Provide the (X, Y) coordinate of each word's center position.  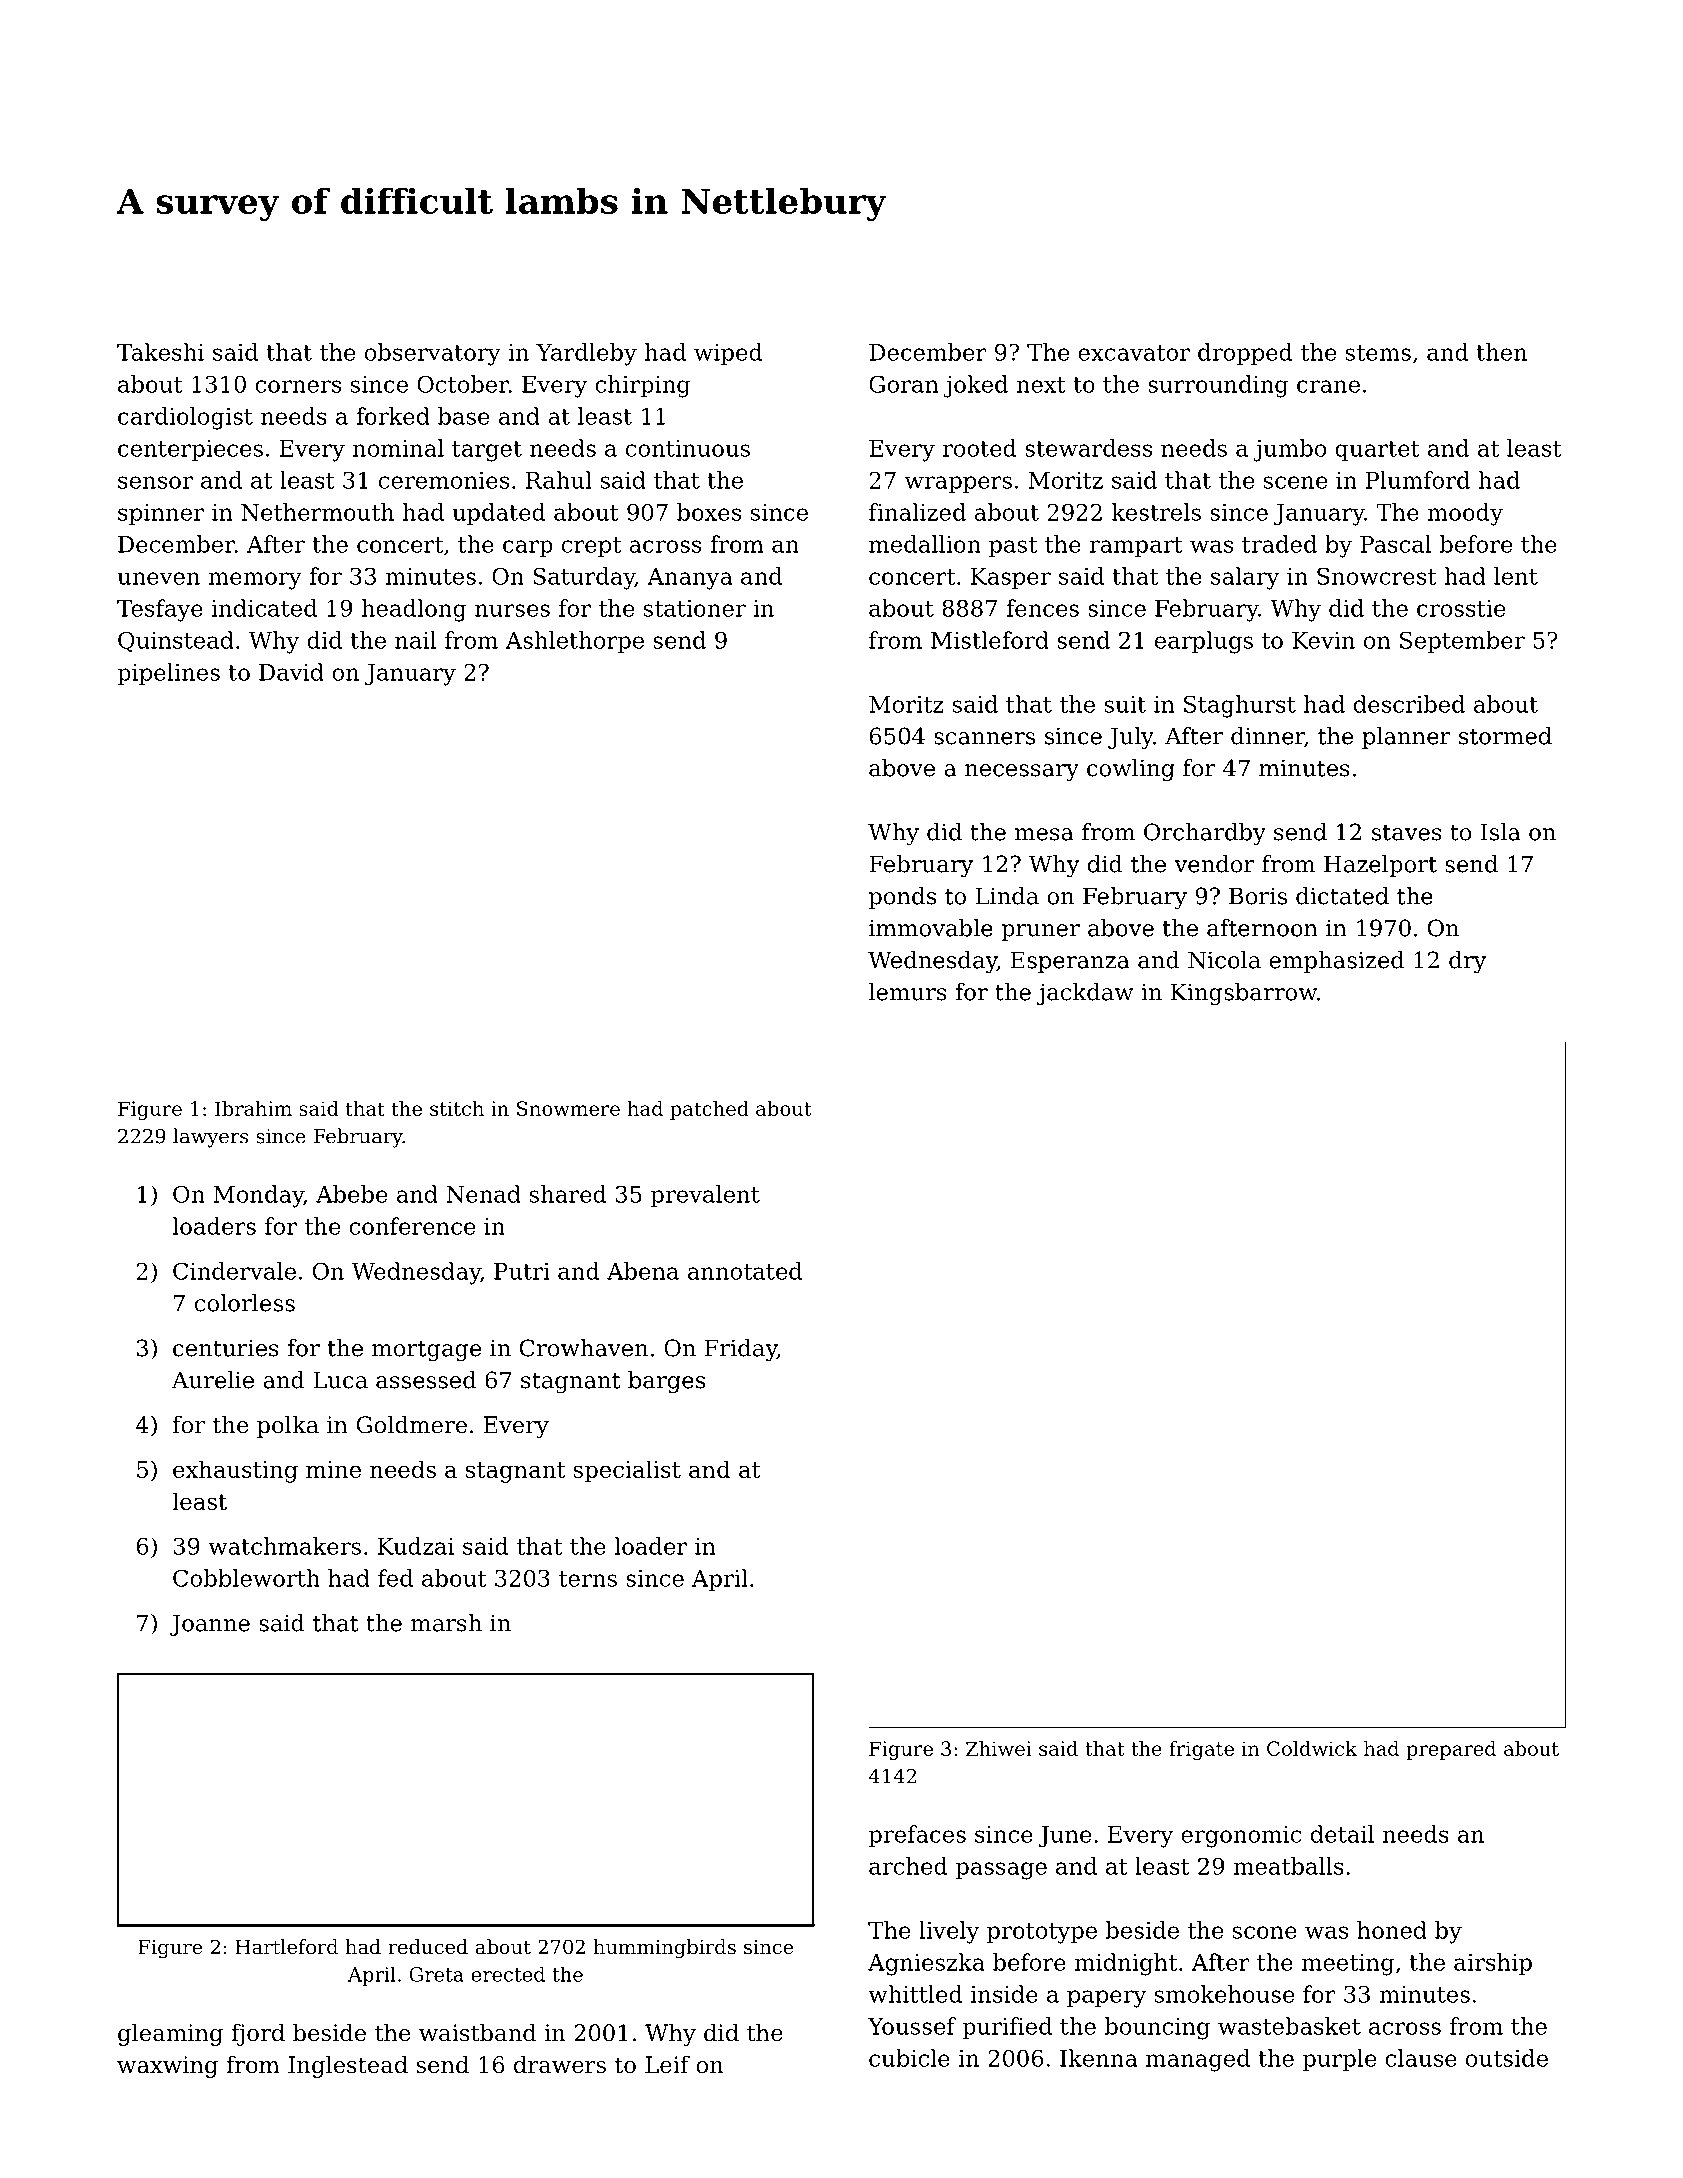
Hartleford (286, 1947)
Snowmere (568, 1108)
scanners (984, 738)
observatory (433, 354)
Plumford (1417, 480)
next (1041, 385)
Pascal (1395, 544)
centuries (226, 1348)
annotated (745, 1271)
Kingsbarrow (1244, 994)
